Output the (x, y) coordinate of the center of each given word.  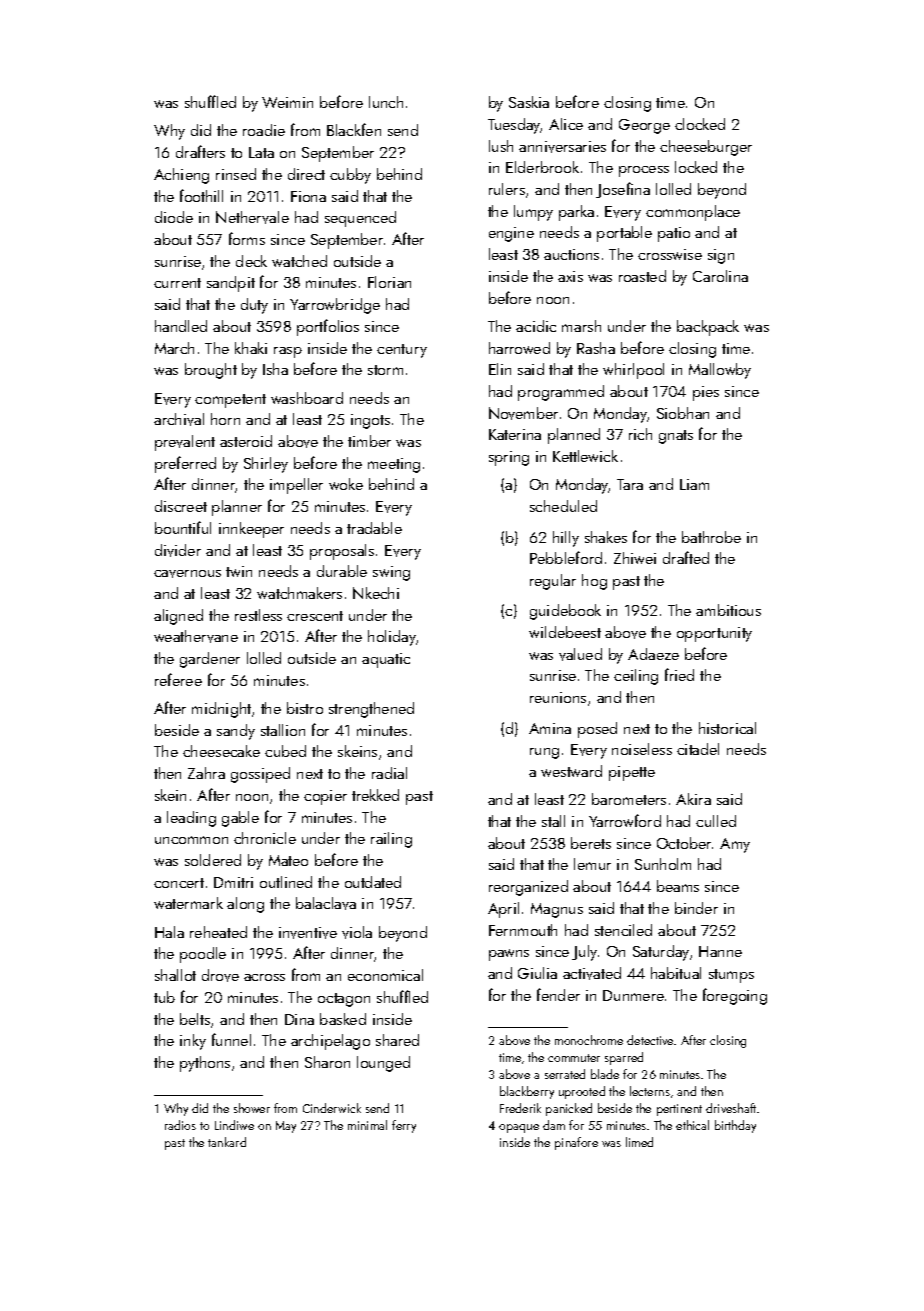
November (523, 413)
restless (258, 615)
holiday (392, 638)
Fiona (308, 196)
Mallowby (720, 371)
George (644, 126)
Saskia (529, 102)
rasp (288, 352)
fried (679, 674)
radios (180, 1125)
